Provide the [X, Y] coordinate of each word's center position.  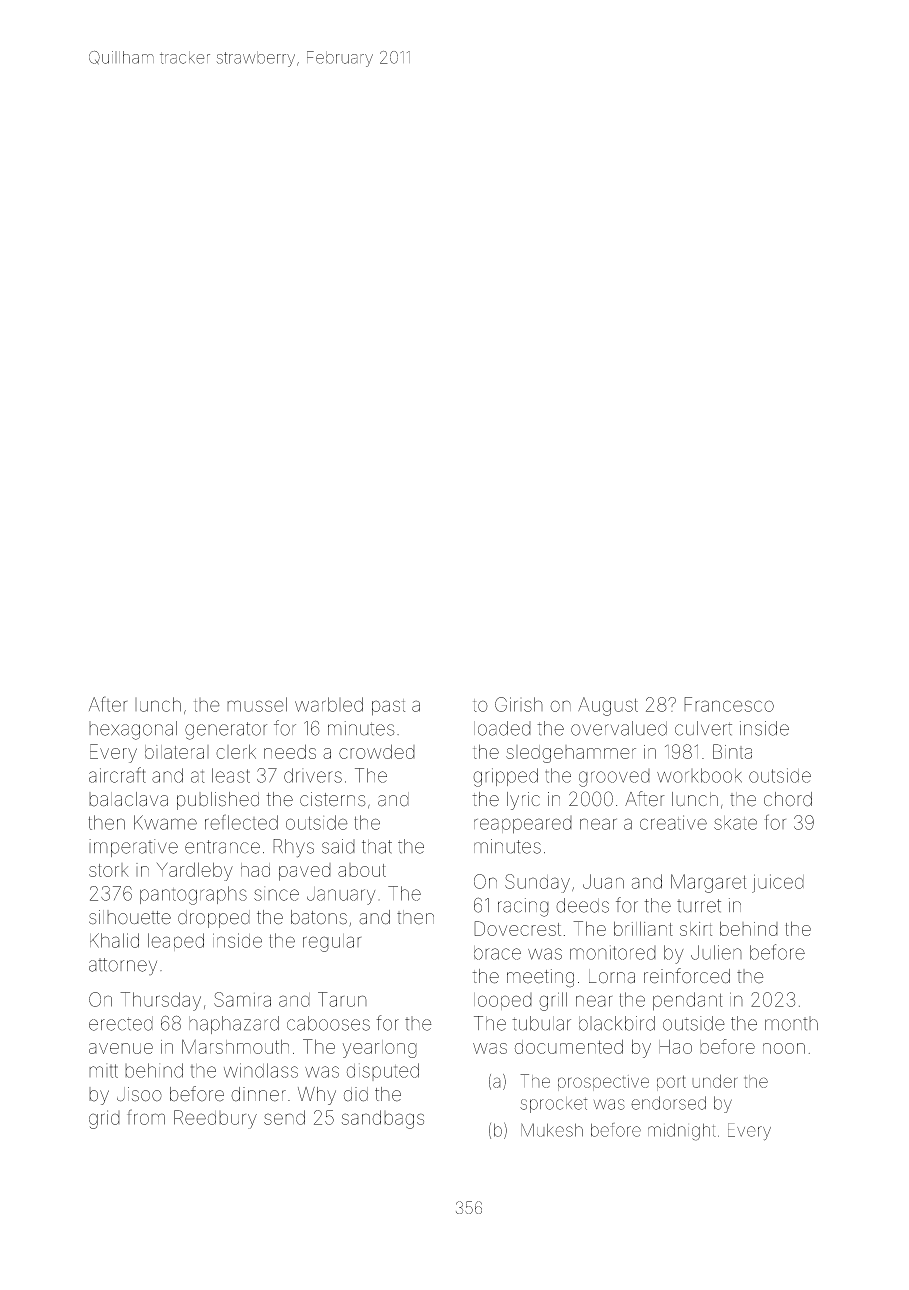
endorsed [668, 1103]
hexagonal [133, 730]
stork [109, 870]
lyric [523, 801]
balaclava [128, 799]
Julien [716, 952]
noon [784, 1048]
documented [568, 1046]
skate [735, 823]
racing [523, 907]
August [608, 706]
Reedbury [215, 1119]
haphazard [234, 1025]
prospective [603, 1083]
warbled [329, 704]
